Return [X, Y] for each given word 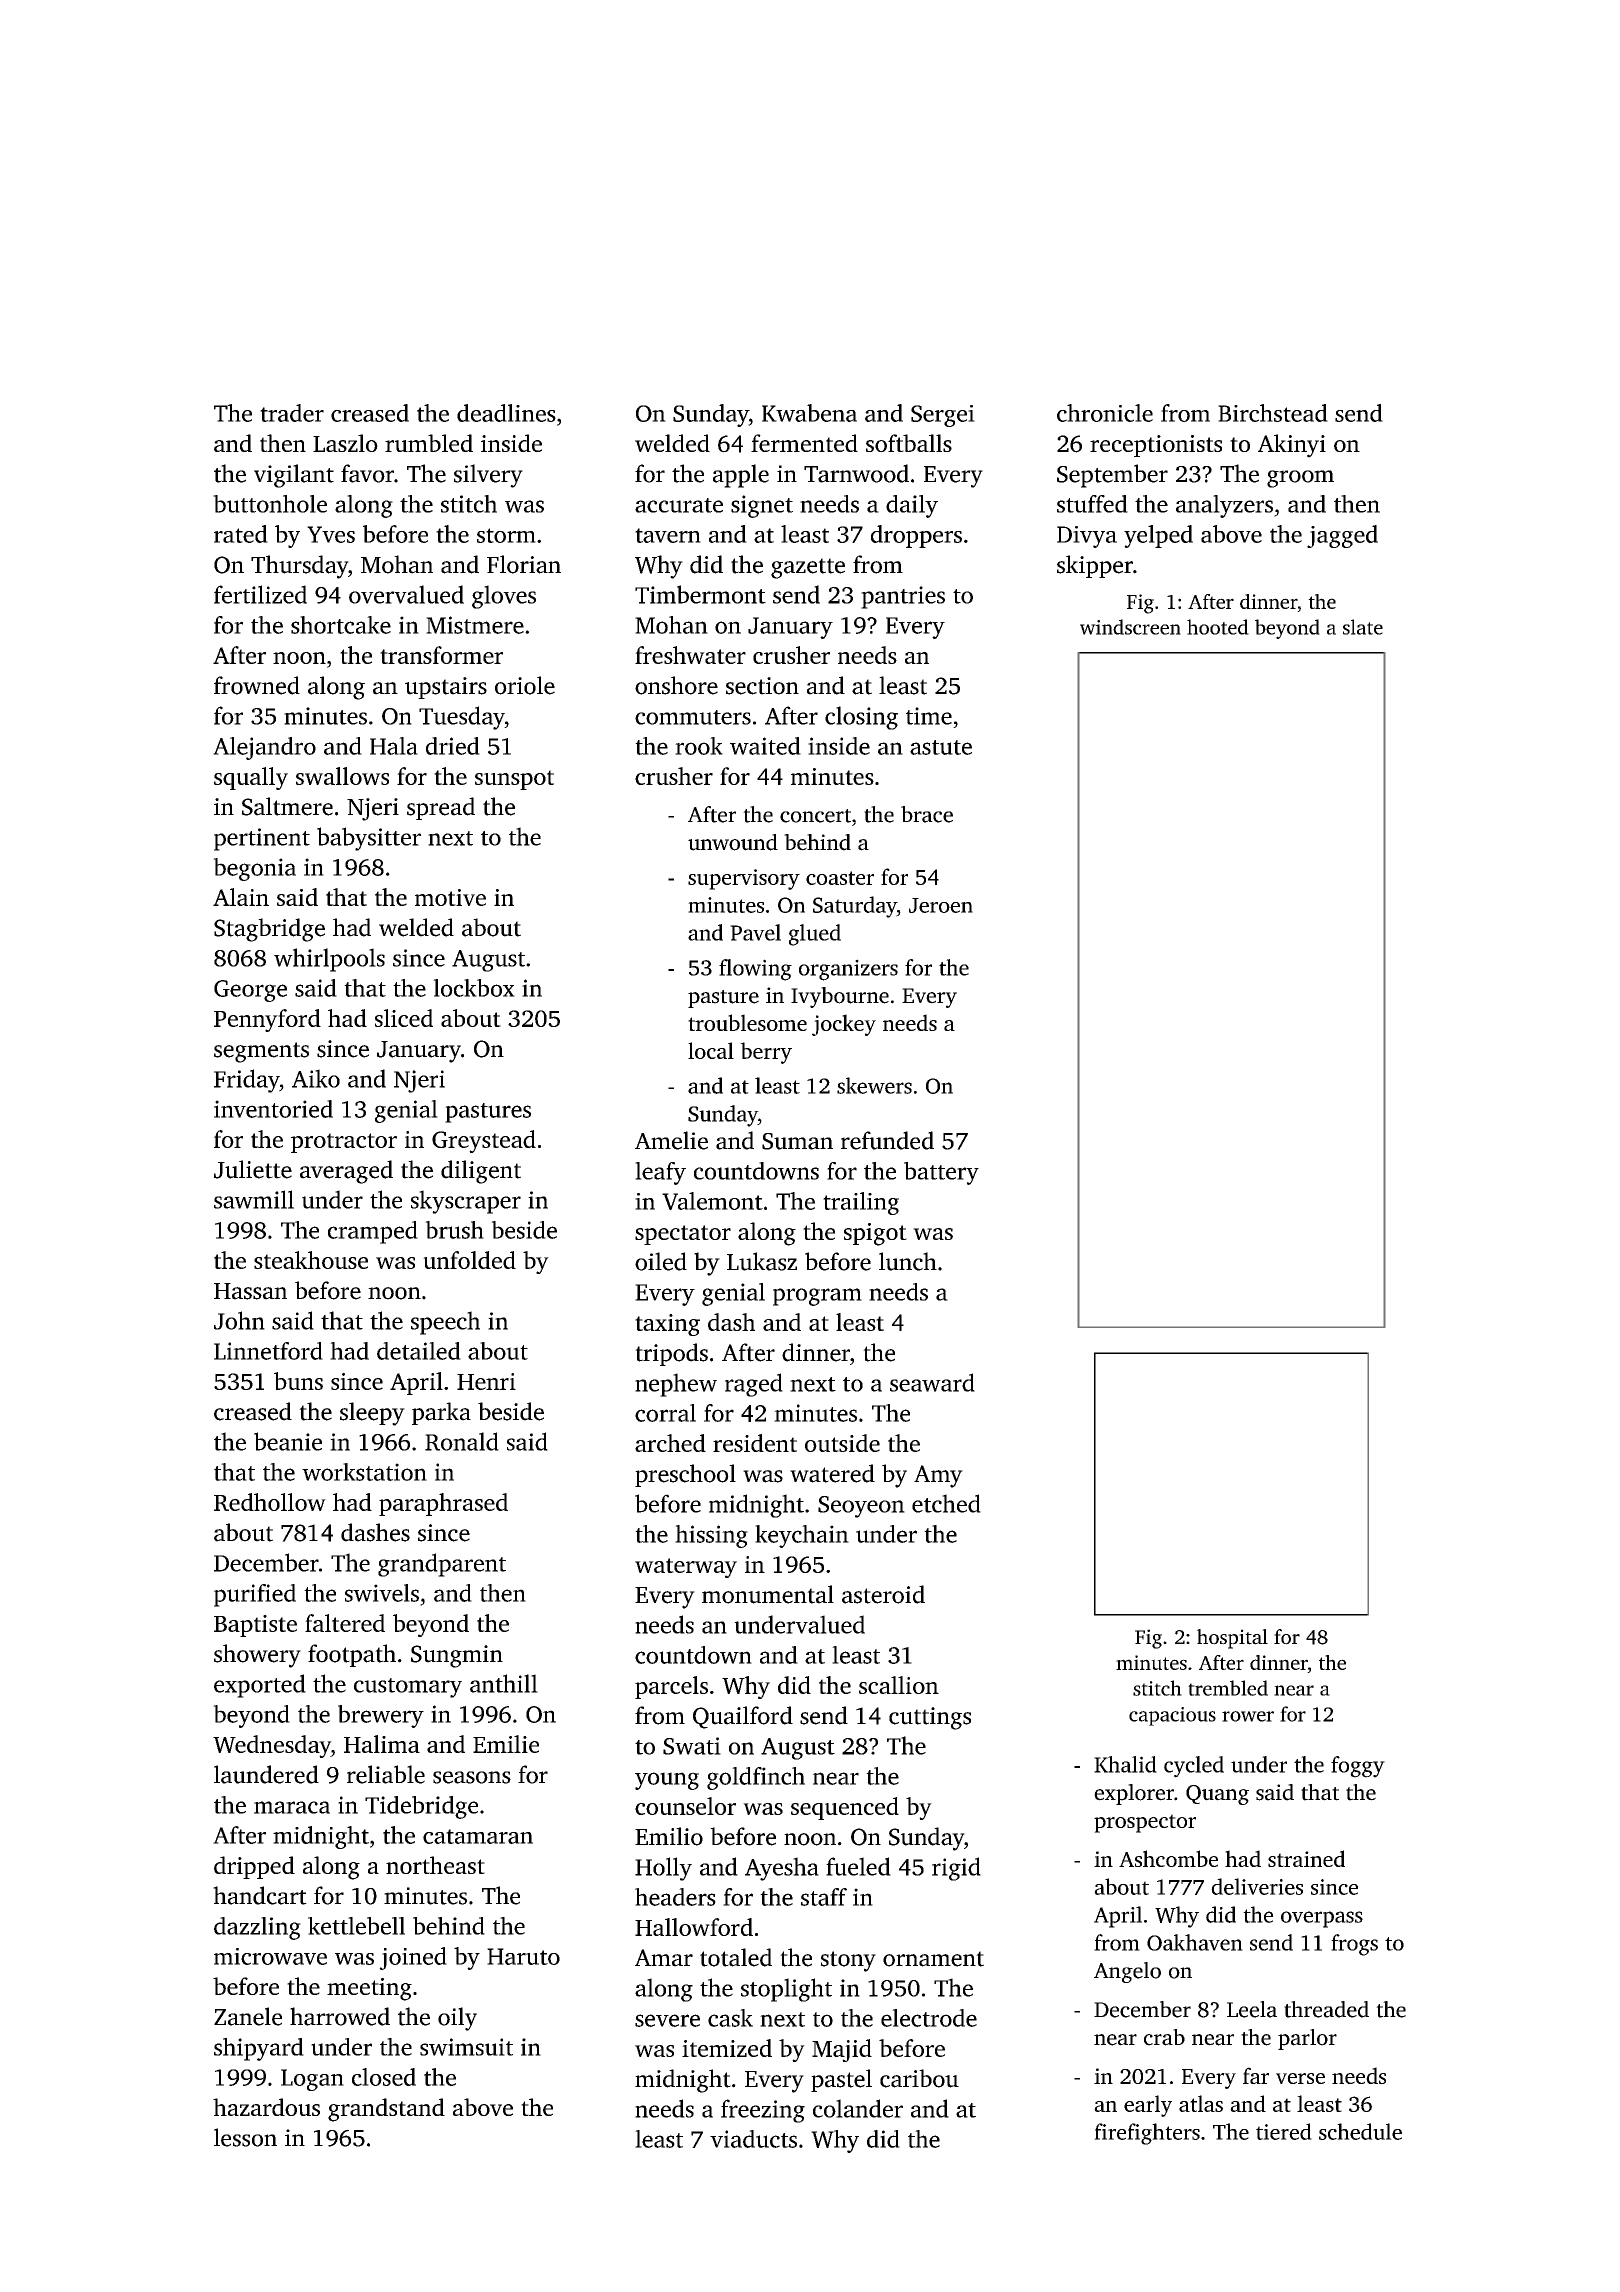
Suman [797, 1141]
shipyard [259, 2049]
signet [762, 506]
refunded [887, 1140]
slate [1363, 627]
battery [941, 1173]
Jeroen [941, 905]
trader [292, 413]
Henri [486, 1381]
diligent [481, 1172]
